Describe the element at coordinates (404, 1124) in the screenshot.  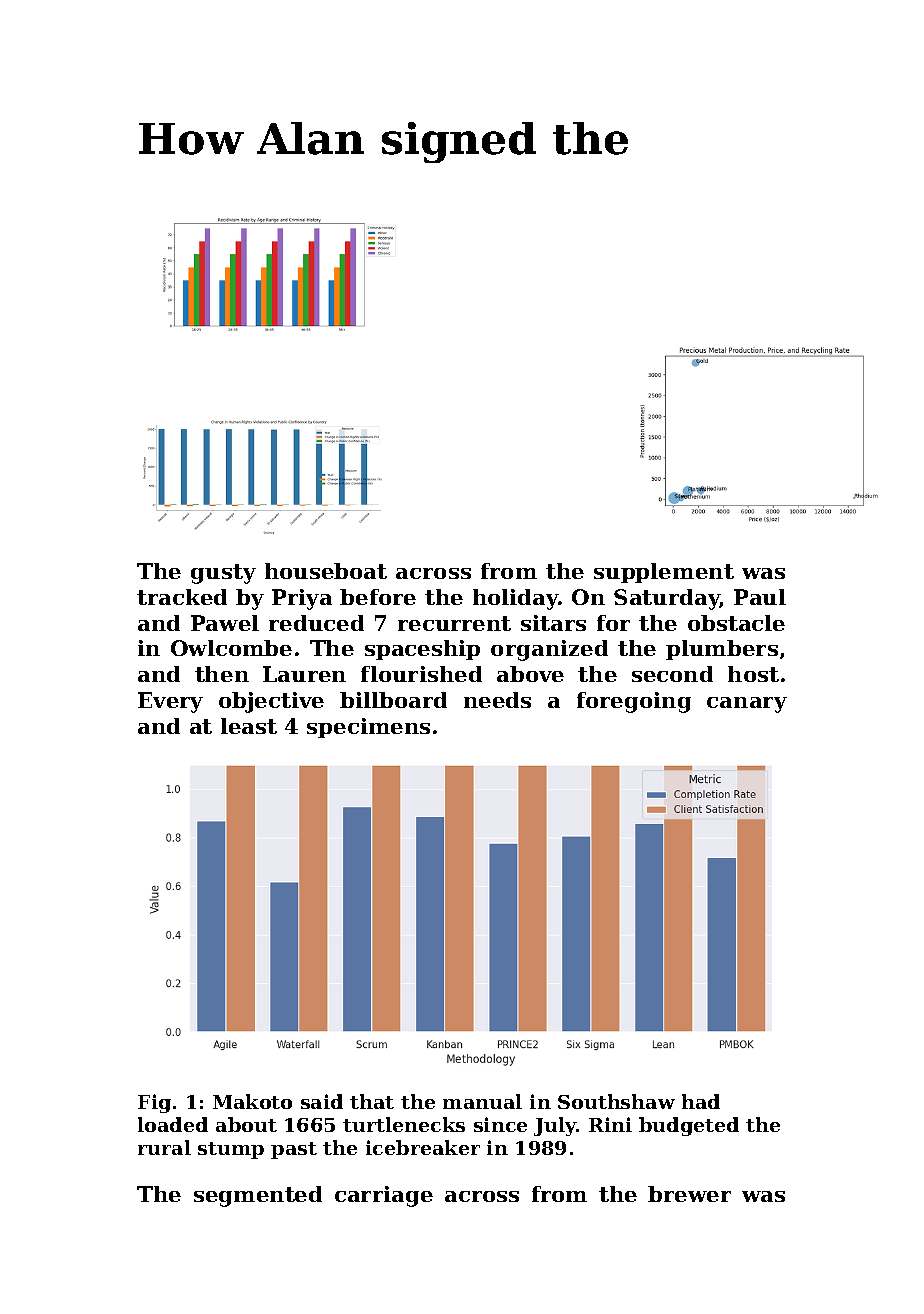
I see `turtlenecks` at that location.
